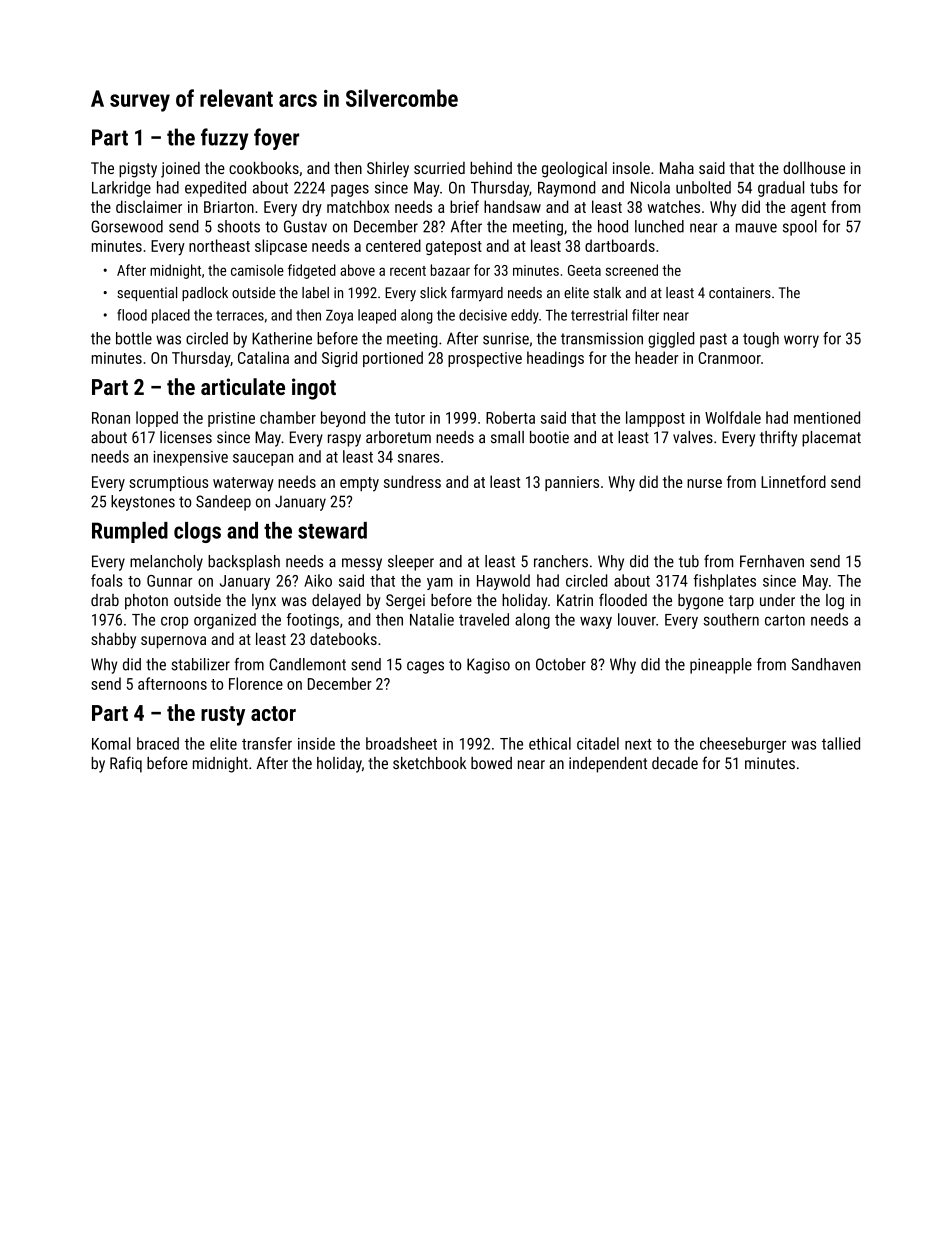 This document has width=952, height=1233. What do you see at coordinates (276, 139) in the document?
I see `foyer` at bounding box center [276, 139].
